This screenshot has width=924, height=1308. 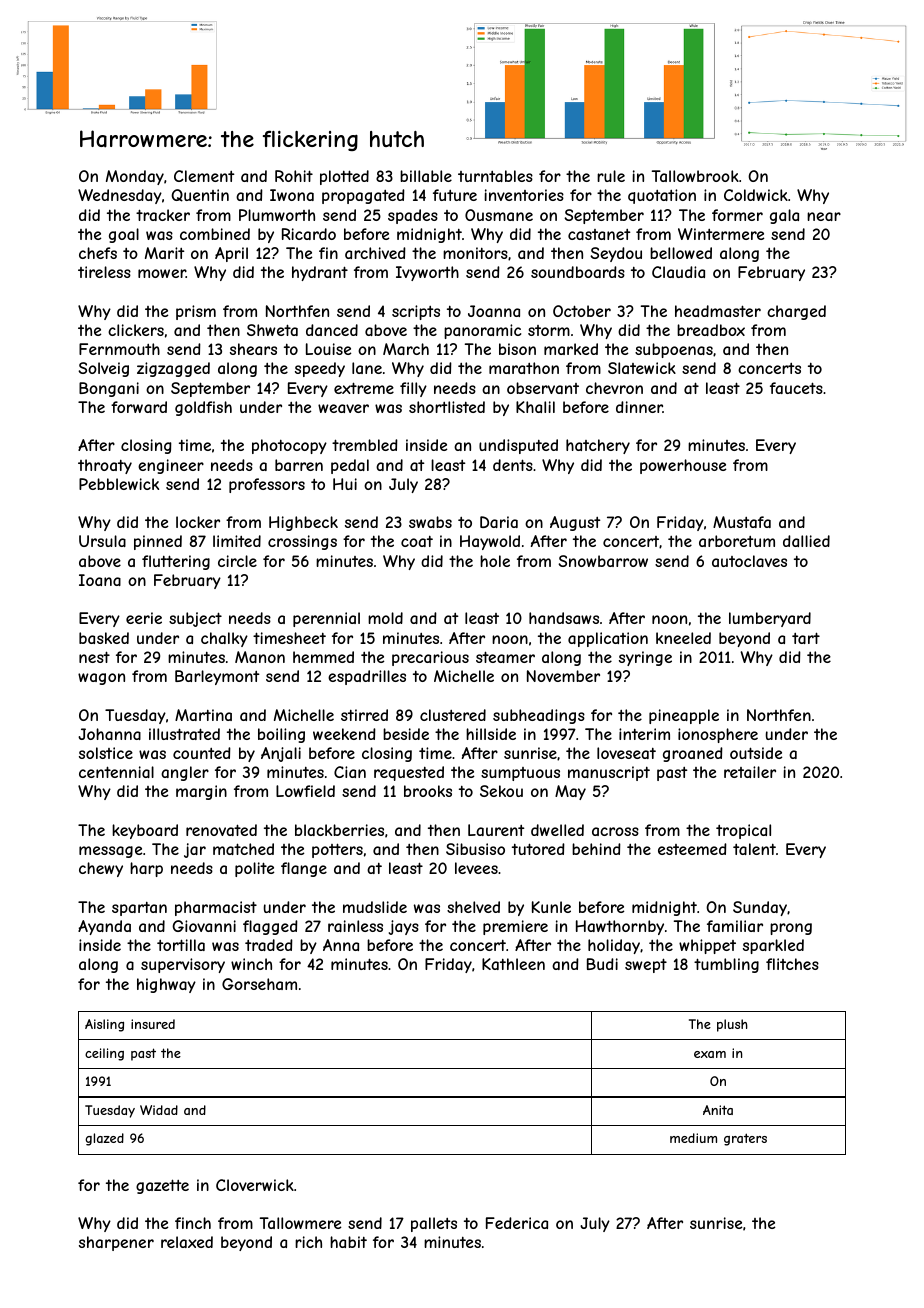 What do you see at coordinates (644, 734) in the screenshot?
I see `interim` at bounding box center [644, 734].
